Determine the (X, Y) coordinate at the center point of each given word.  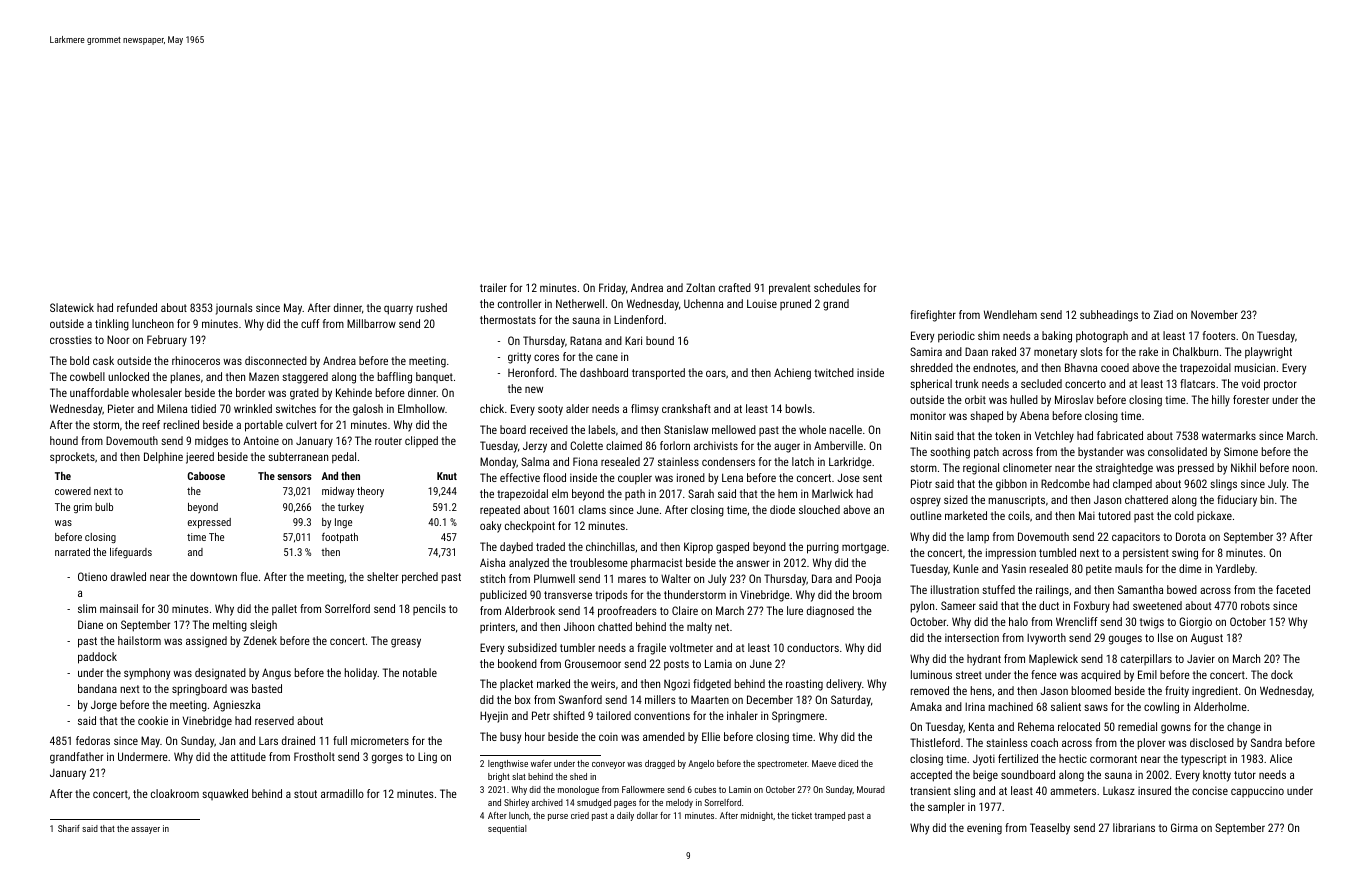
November (1214, 314)
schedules (837, 287)
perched (420, 578)
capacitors (1136, 537)
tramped (830, 816)
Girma (1184, 827)
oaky (490, 527)
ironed (691, 477)
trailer (493, 287)
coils (1019, 515)
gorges (387, 759)
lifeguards (131, 553)
